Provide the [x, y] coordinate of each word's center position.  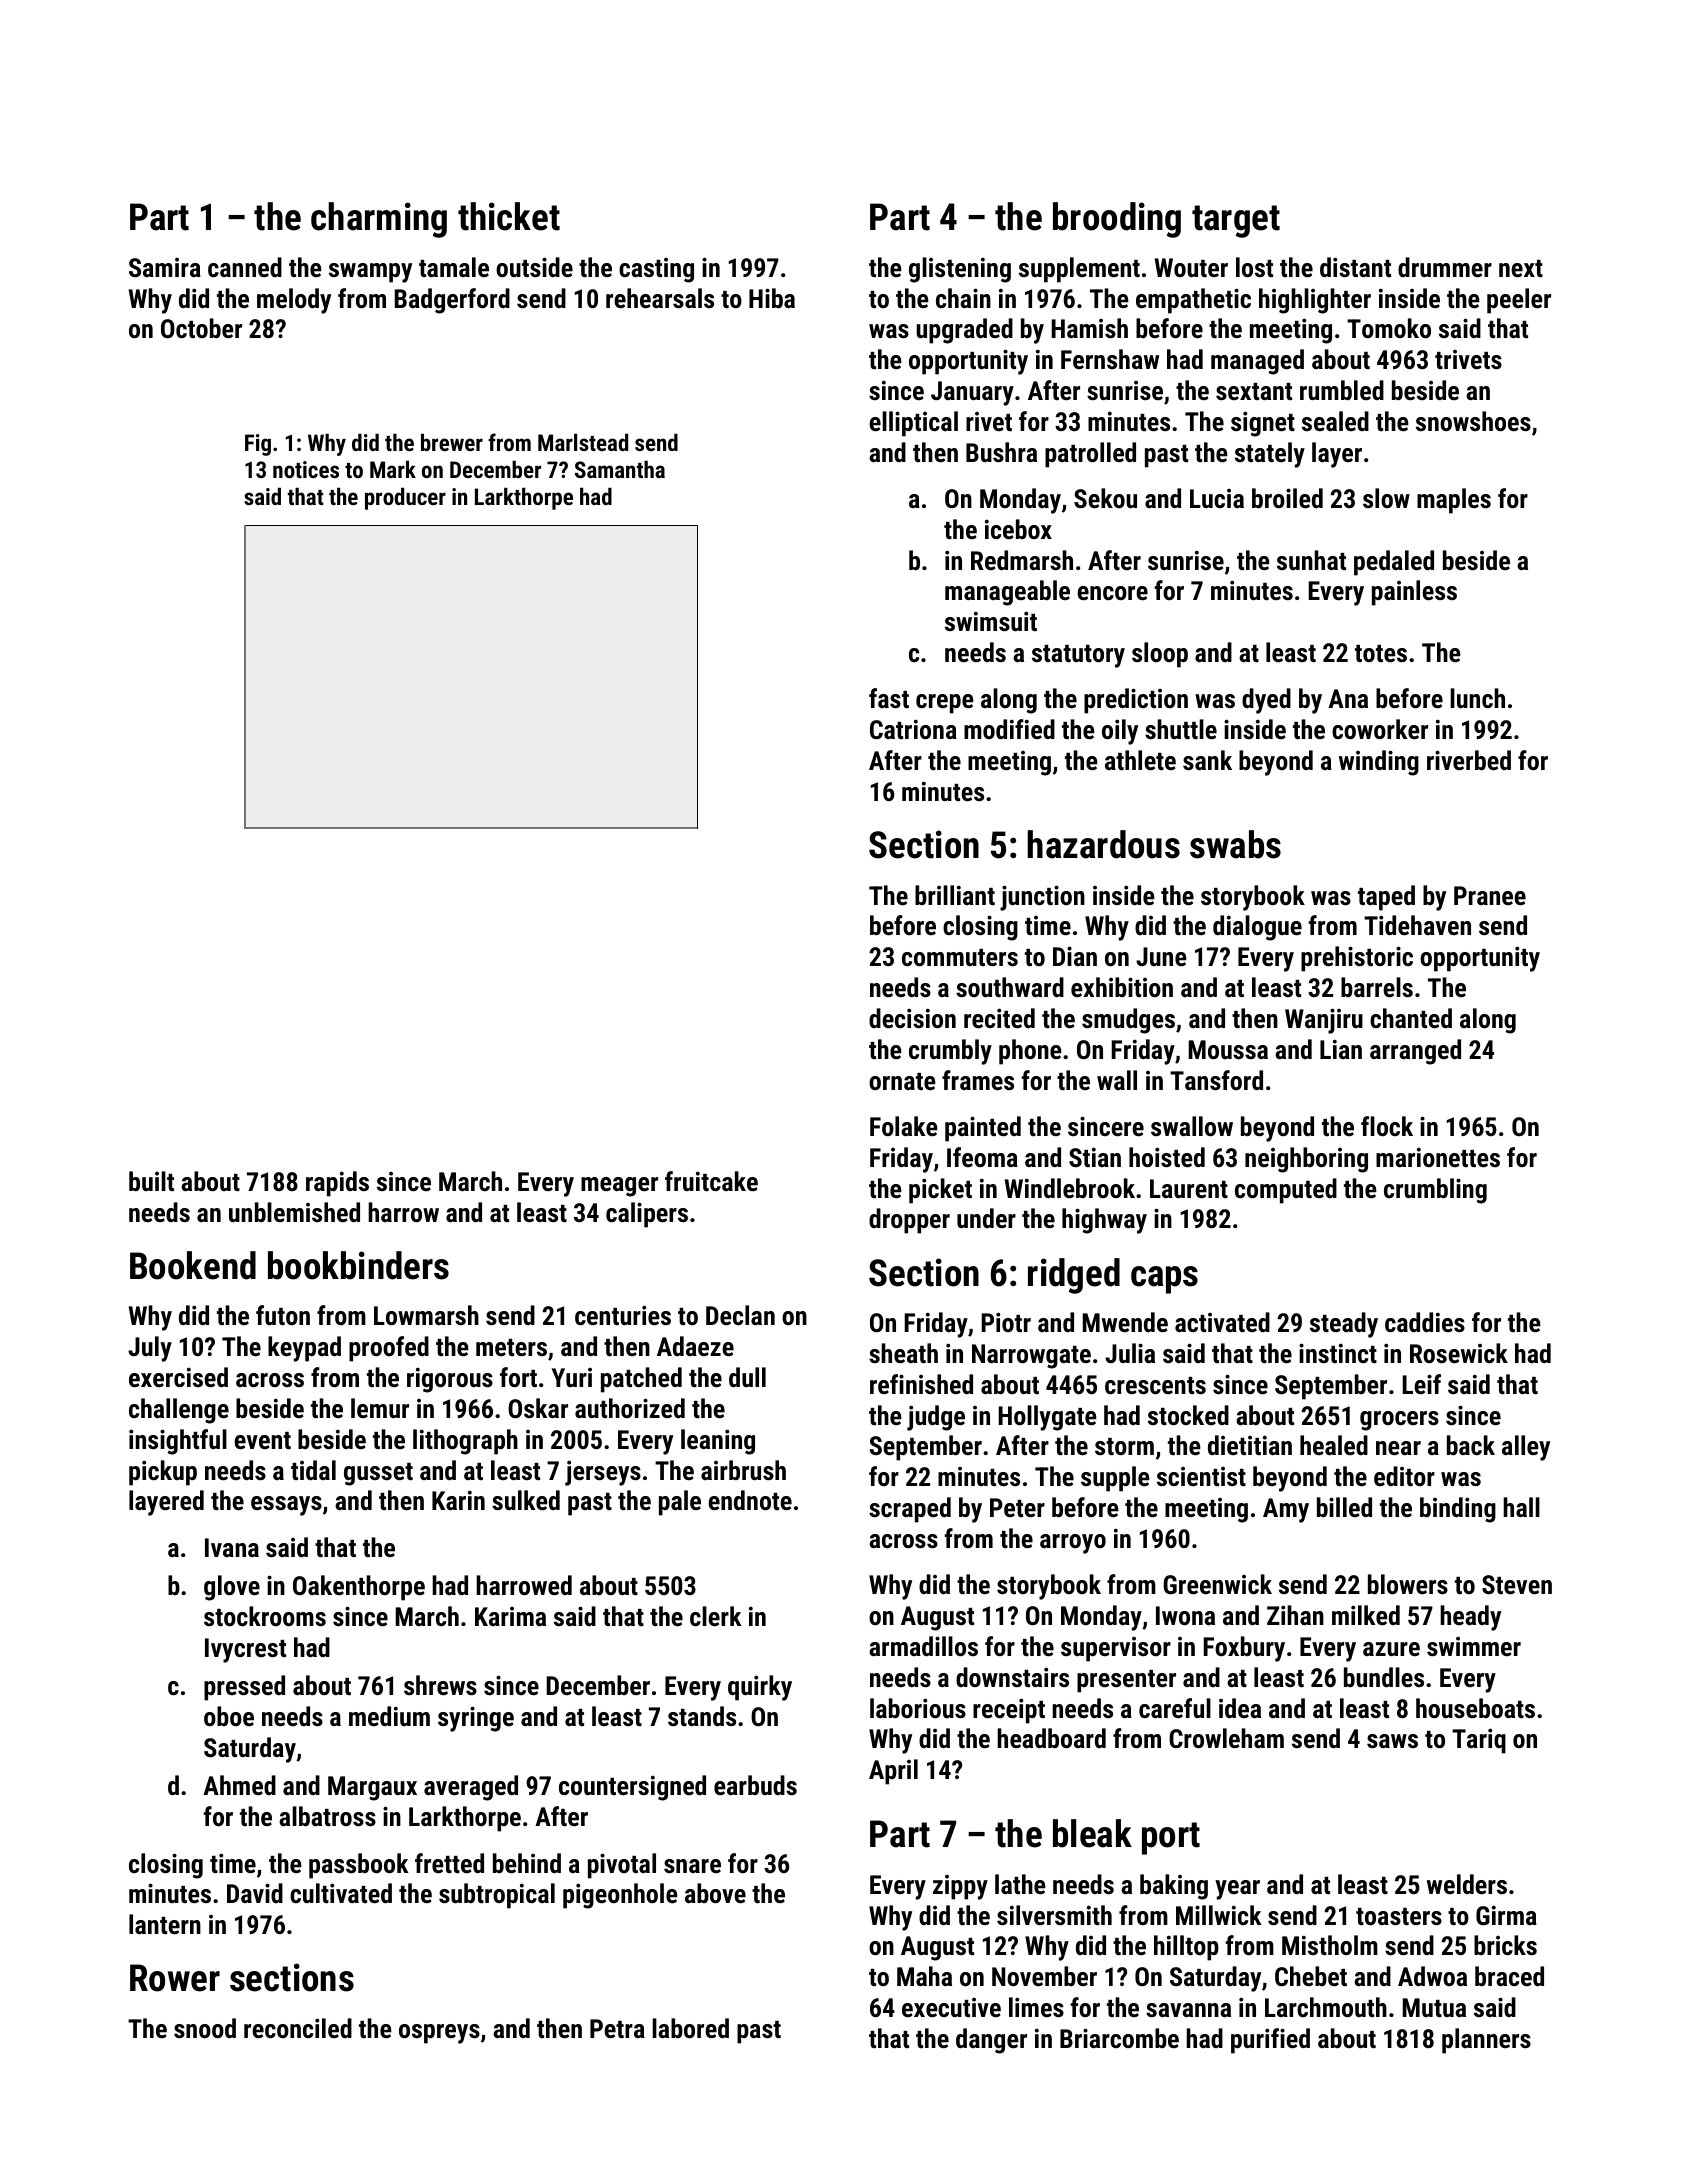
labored [690, 2028]
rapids [337, 1184]
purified [1270, 2041]
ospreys [439, 2034]
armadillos [923, 1646]
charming [379, 220]
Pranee [1490, 895]
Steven [1517, 1584]
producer [405, 498]
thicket [509, 216]
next [1521, 268]
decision [912, 1018]
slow [1386, 498]
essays [286, 1506]
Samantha [620, 469]
